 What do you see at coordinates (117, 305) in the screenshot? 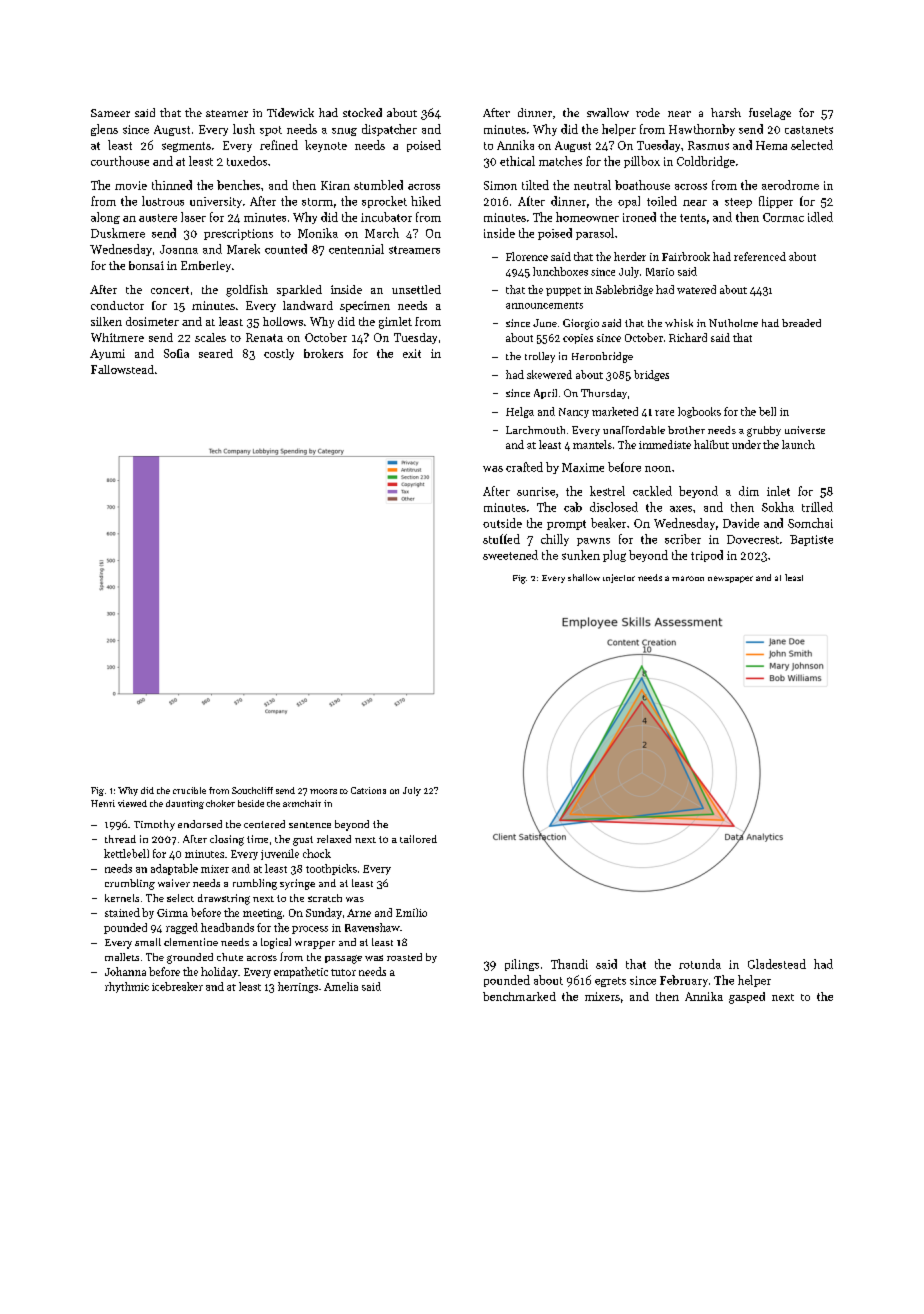
I see `conductor` at bounding box center [117, 305].
